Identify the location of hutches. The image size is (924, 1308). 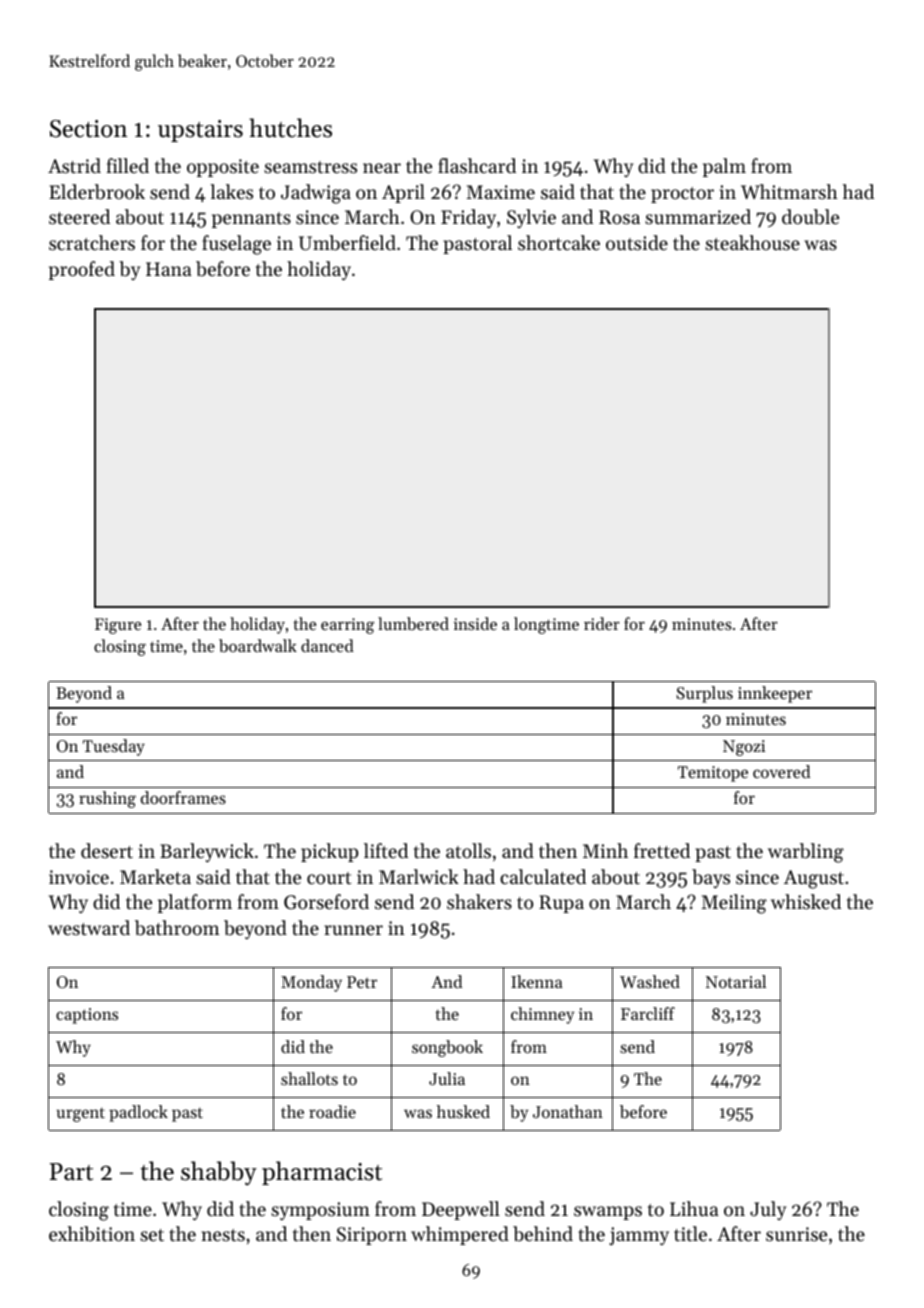
(290, 128).
